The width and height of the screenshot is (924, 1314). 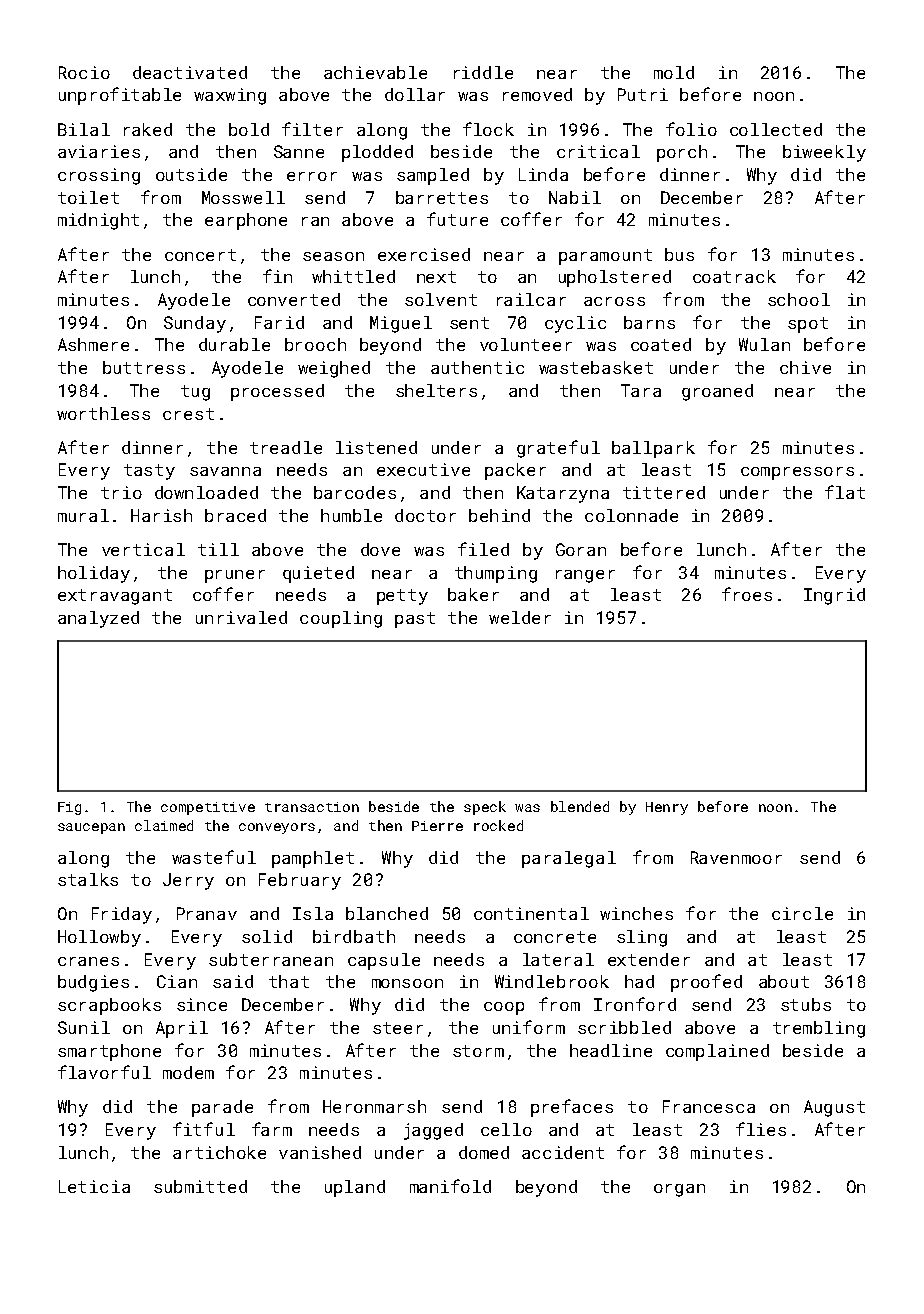 What do you see at coordinates (200, 1186) in the screenshot?
I see `submitted` at bounding box center [200, 1186].
